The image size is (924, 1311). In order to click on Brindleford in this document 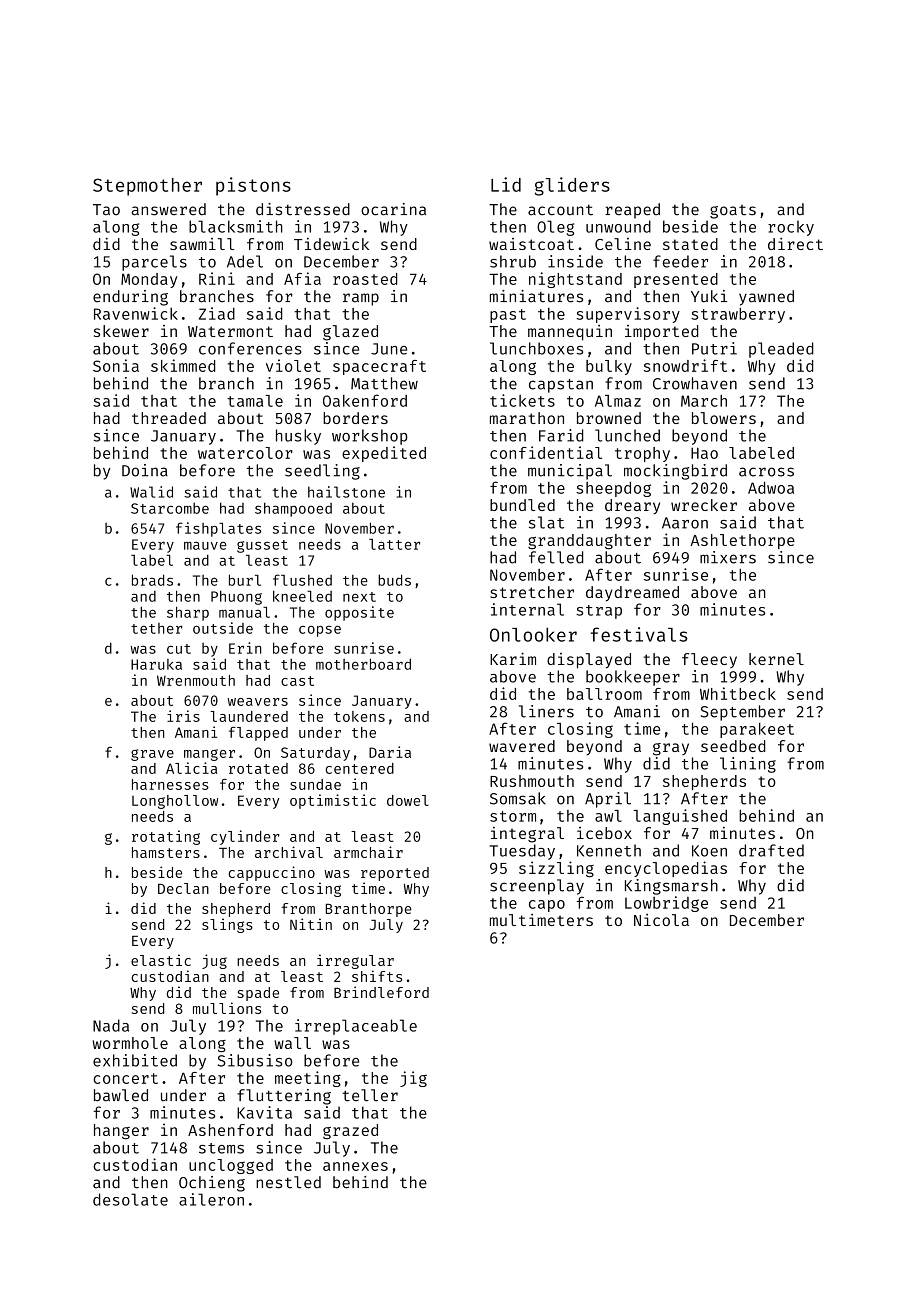, I will do `click(381, 992)`.
